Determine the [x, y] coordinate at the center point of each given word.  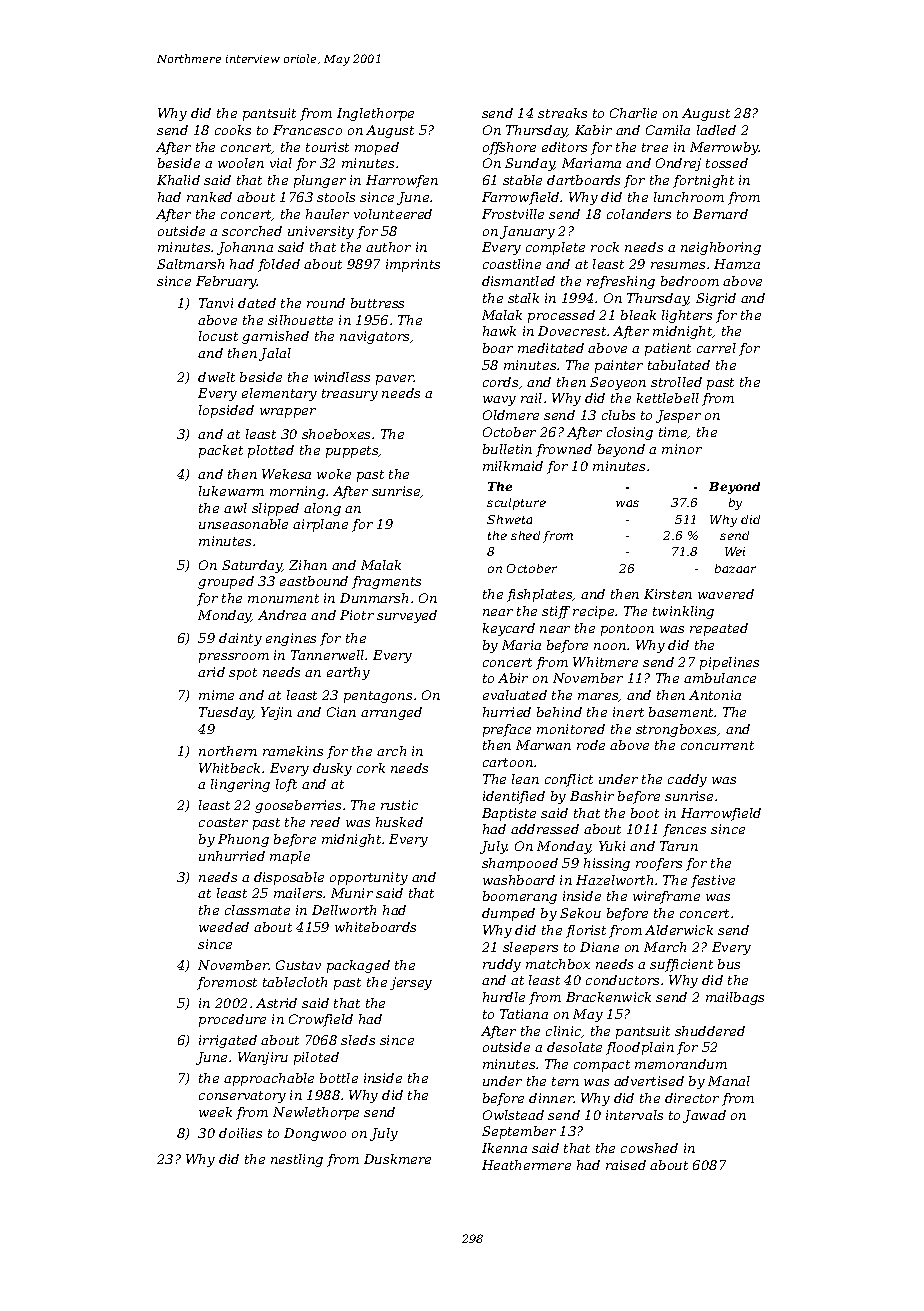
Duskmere [397, 1159]
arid [211, 672]
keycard [509, 629]
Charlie [633, 113]
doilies [240, 1133]
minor [682, 449]
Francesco [307, 130]
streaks [562, 113]
